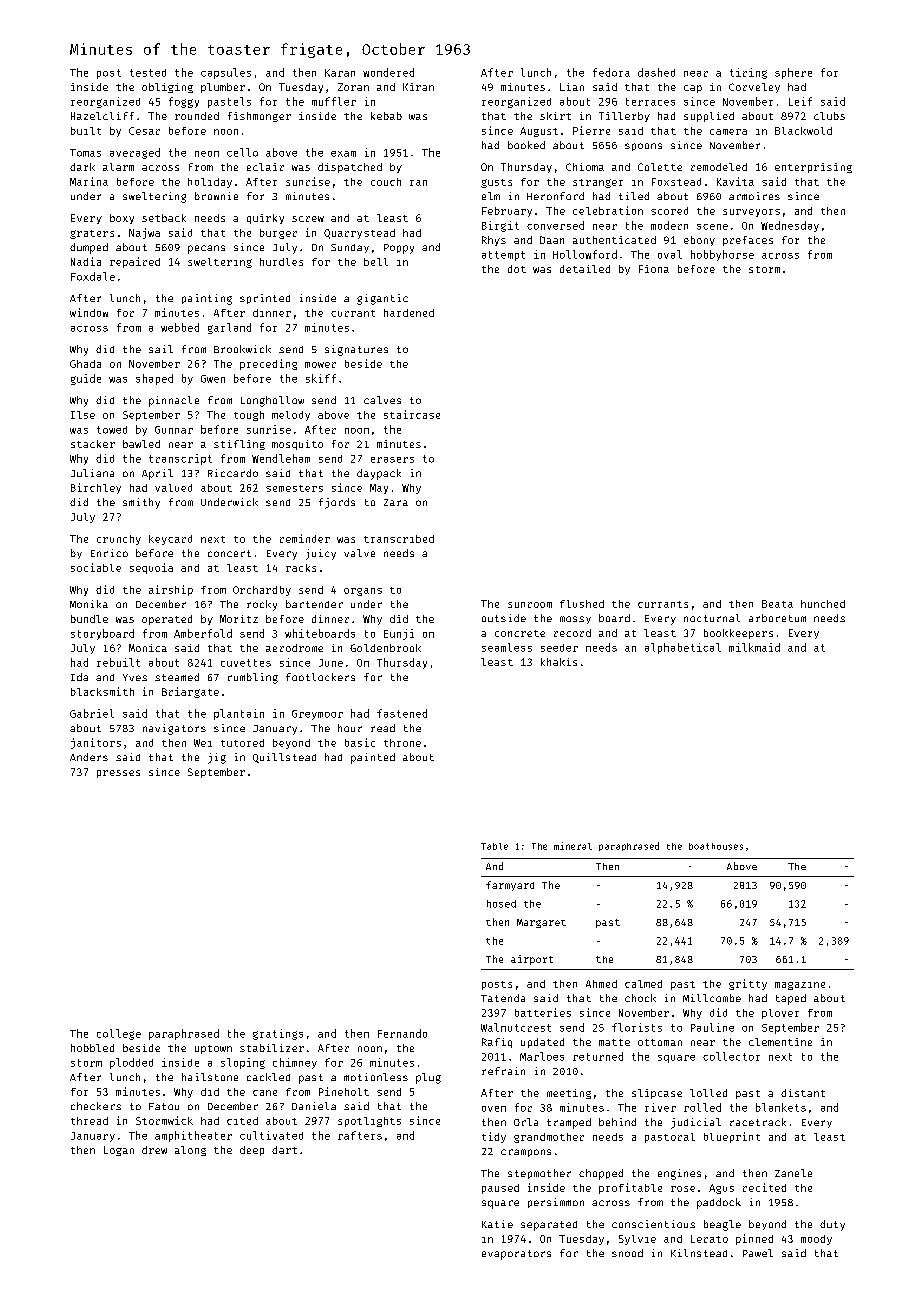  What do you see at coordinates (777, 604) in the image?
I see `Beata` at bounding box center [777, 604].
